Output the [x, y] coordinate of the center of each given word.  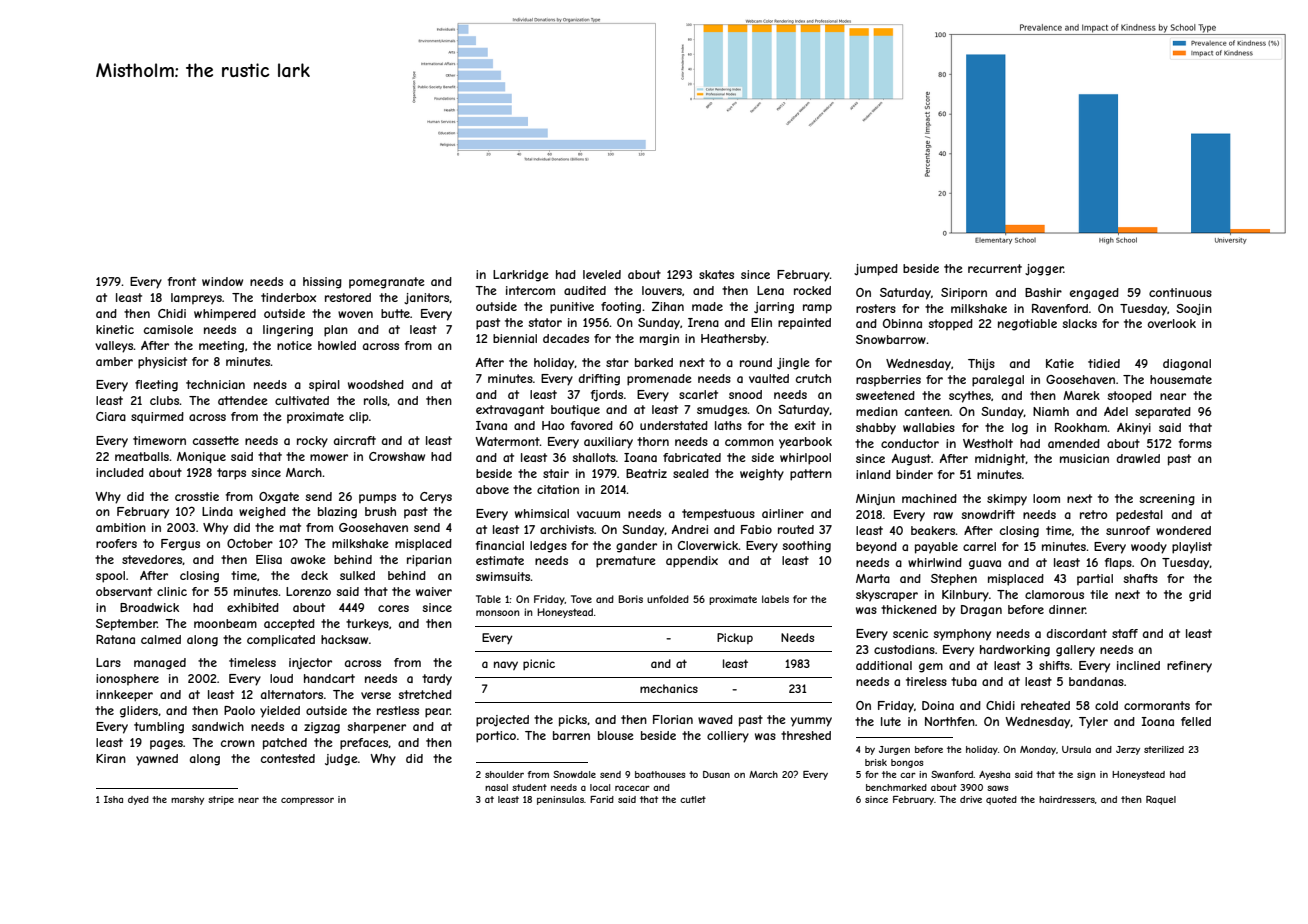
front [182, 281]
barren [571, 735]
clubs [164, 400]
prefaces [364, 744]
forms [1195, 443]
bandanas [1096, 681]
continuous [1180, 292]
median [877, 411]
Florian [673, 719]
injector [310, 664]
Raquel [1161, 800]
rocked [812, 290]
